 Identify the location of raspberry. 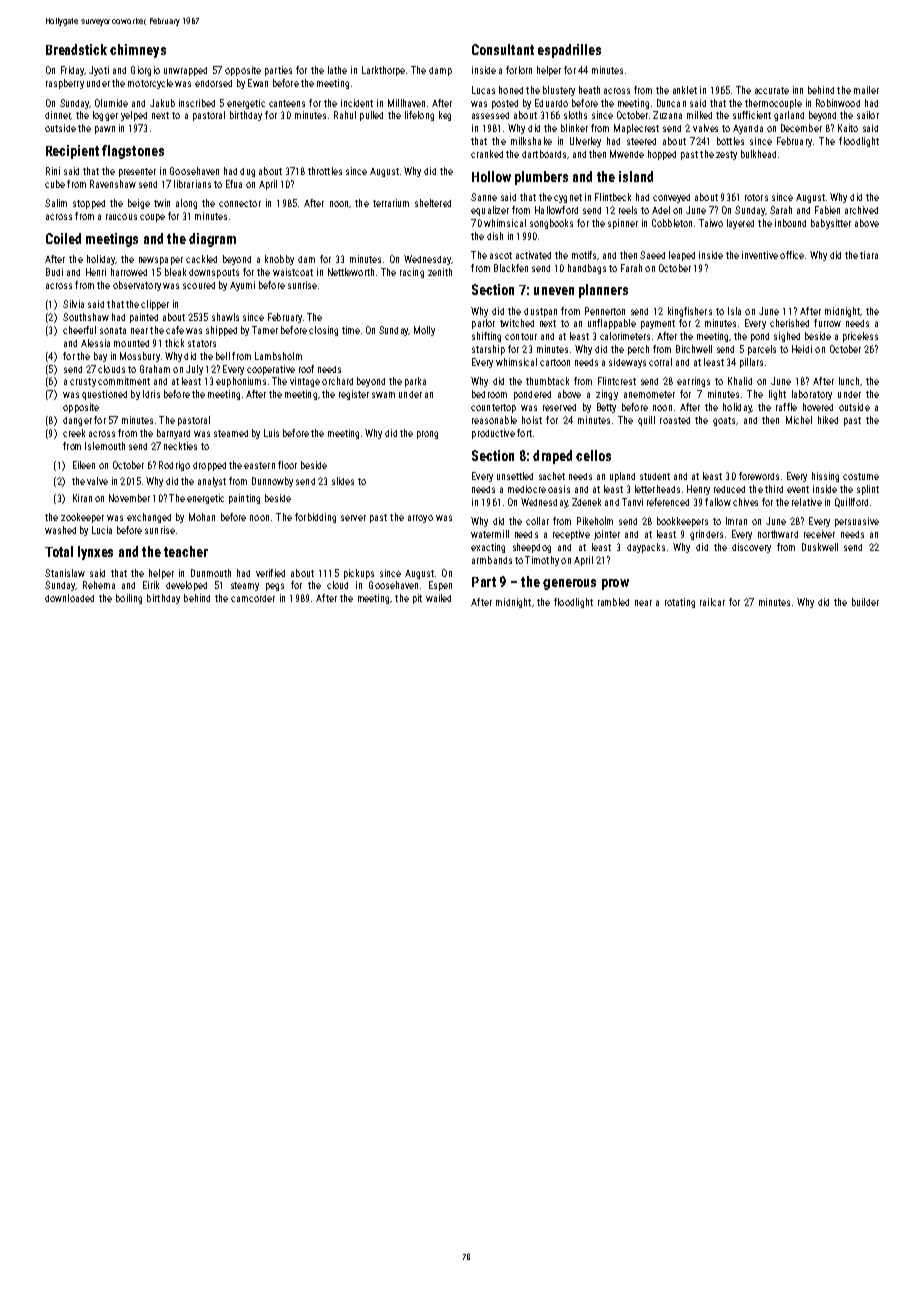
(65, 84).
